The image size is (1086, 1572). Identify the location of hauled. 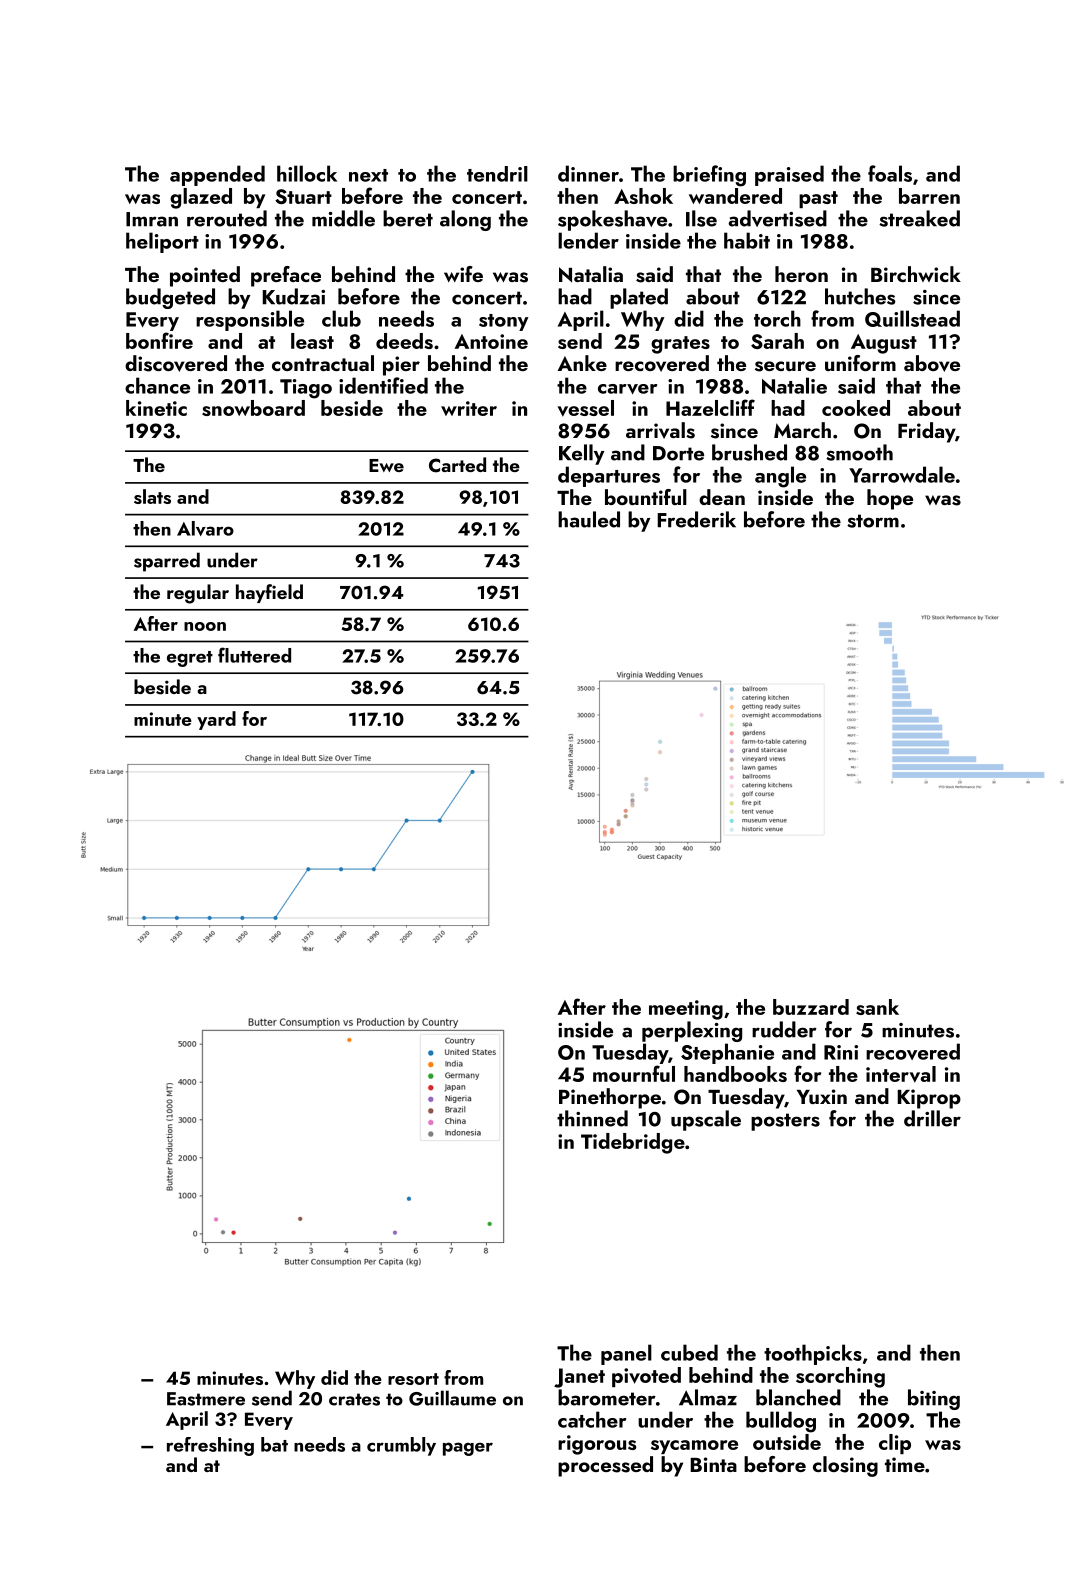
(589, 519).
